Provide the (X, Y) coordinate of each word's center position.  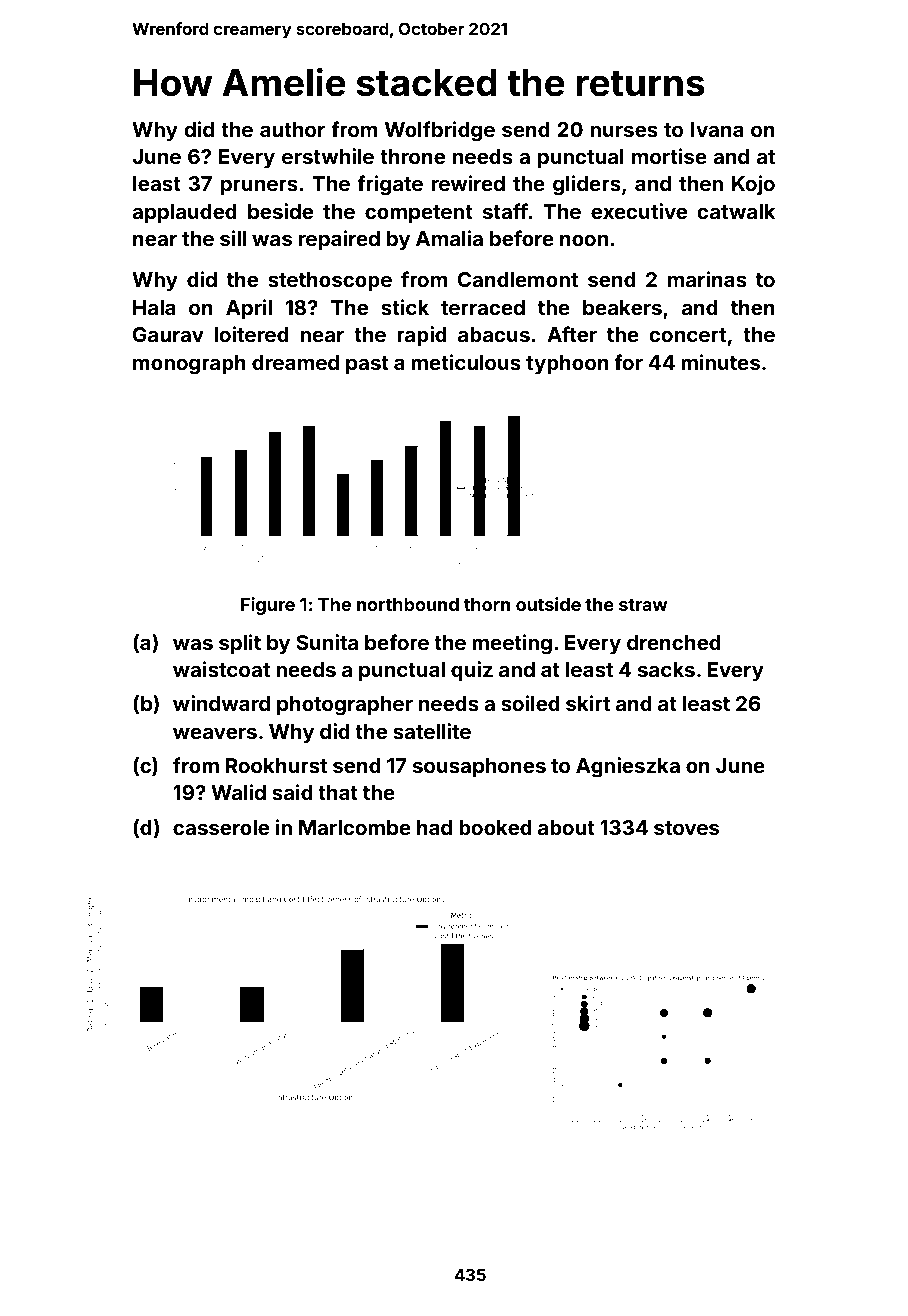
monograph (189, 365)
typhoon (567, 364)
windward (221, 703)
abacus (494, 334)
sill (233, 238)
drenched (674, 642)
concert (687, 335)
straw (643, 605)
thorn (487, 604)
